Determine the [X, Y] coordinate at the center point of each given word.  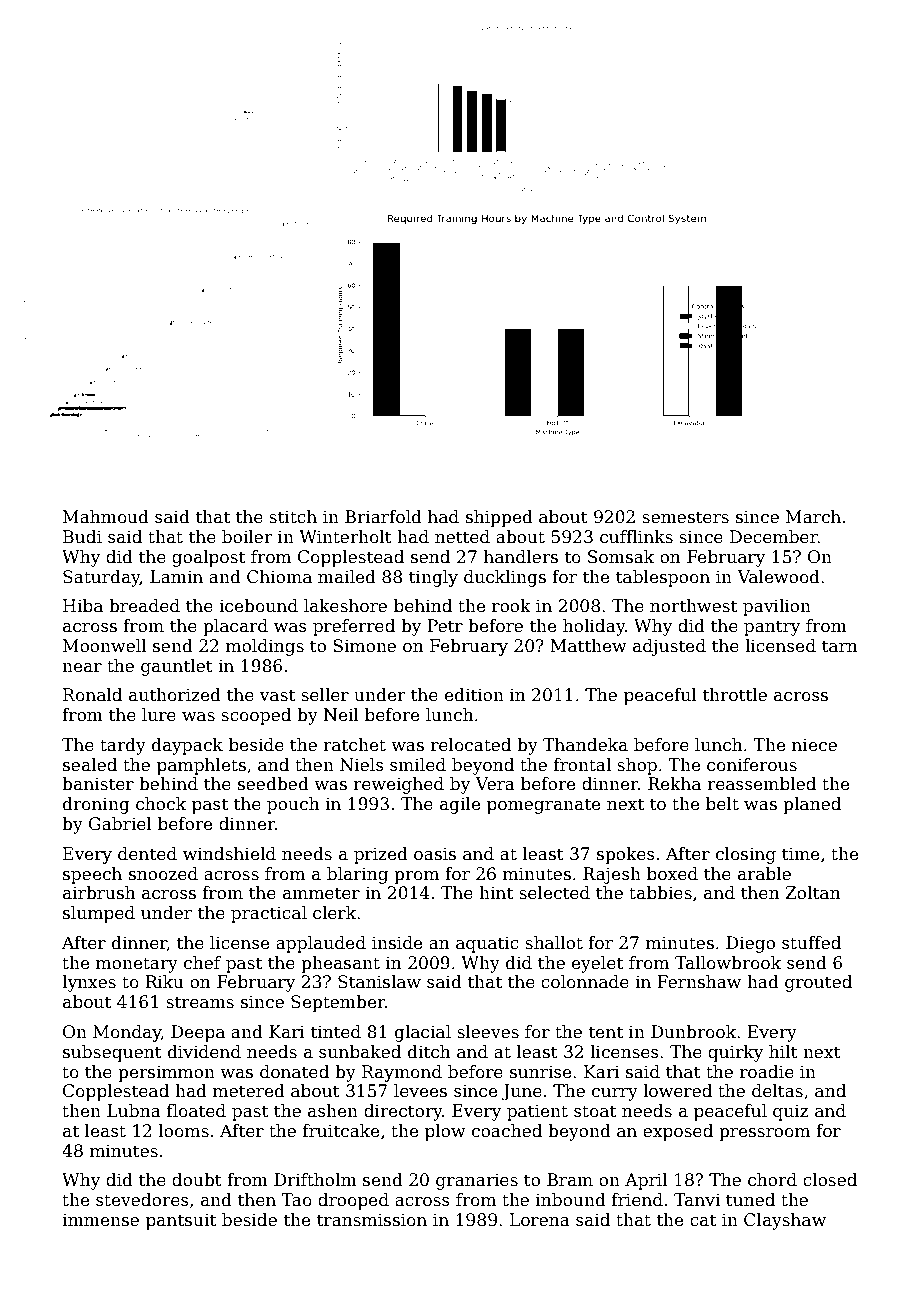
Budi [82, 537]
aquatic [487, 944]
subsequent [112, 1053]
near [82, 668]
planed [812, 805]
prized [381, 855]
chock [161, 804]
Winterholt [345, 537]
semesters [685, 517]
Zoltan [812, 893]
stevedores [142, 1200]
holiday [594, 627]
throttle [735, 695]
